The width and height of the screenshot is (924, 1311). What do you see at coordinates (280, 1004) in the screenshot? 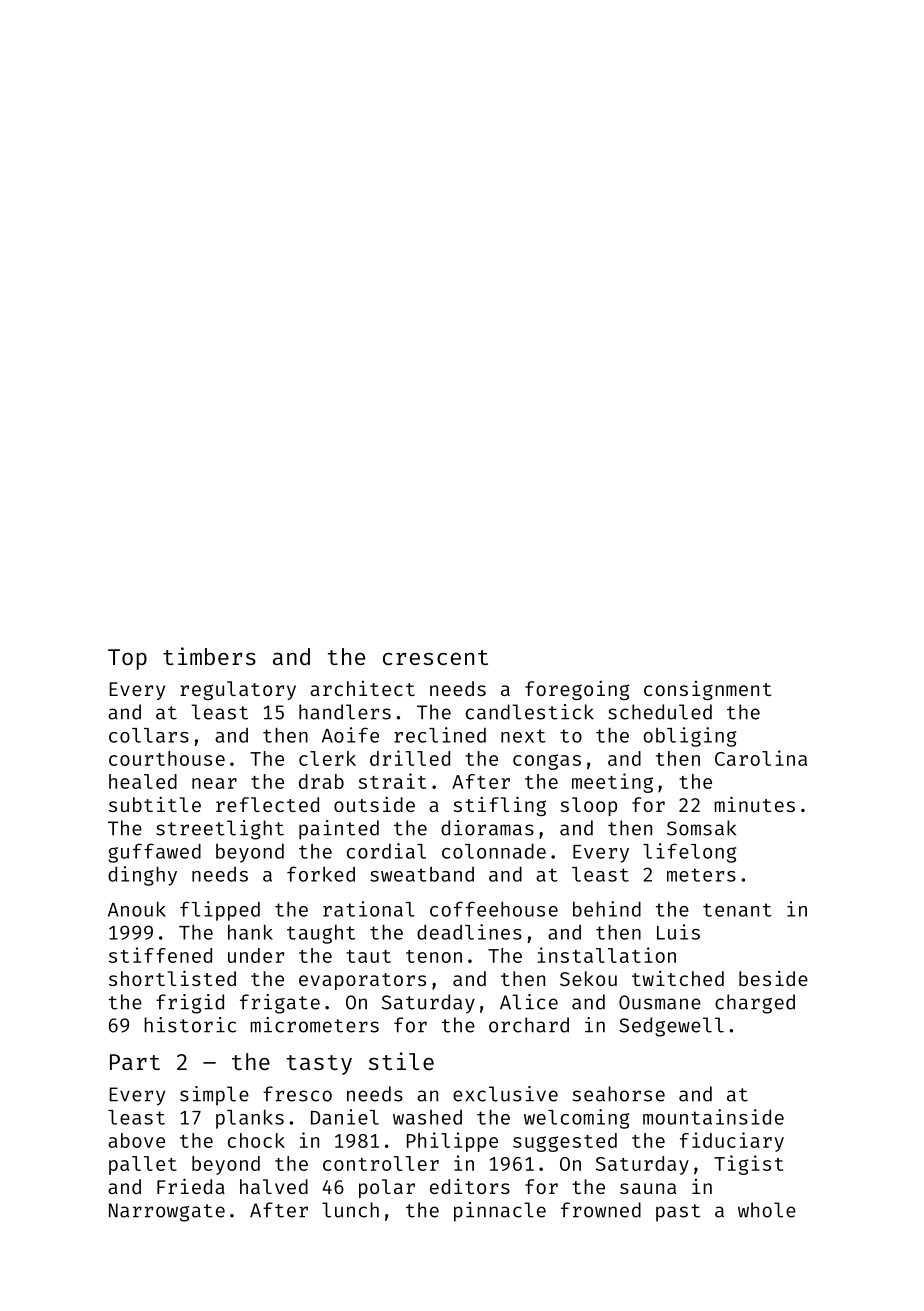
I see `frigate` at bounding box center [280, 1004].
